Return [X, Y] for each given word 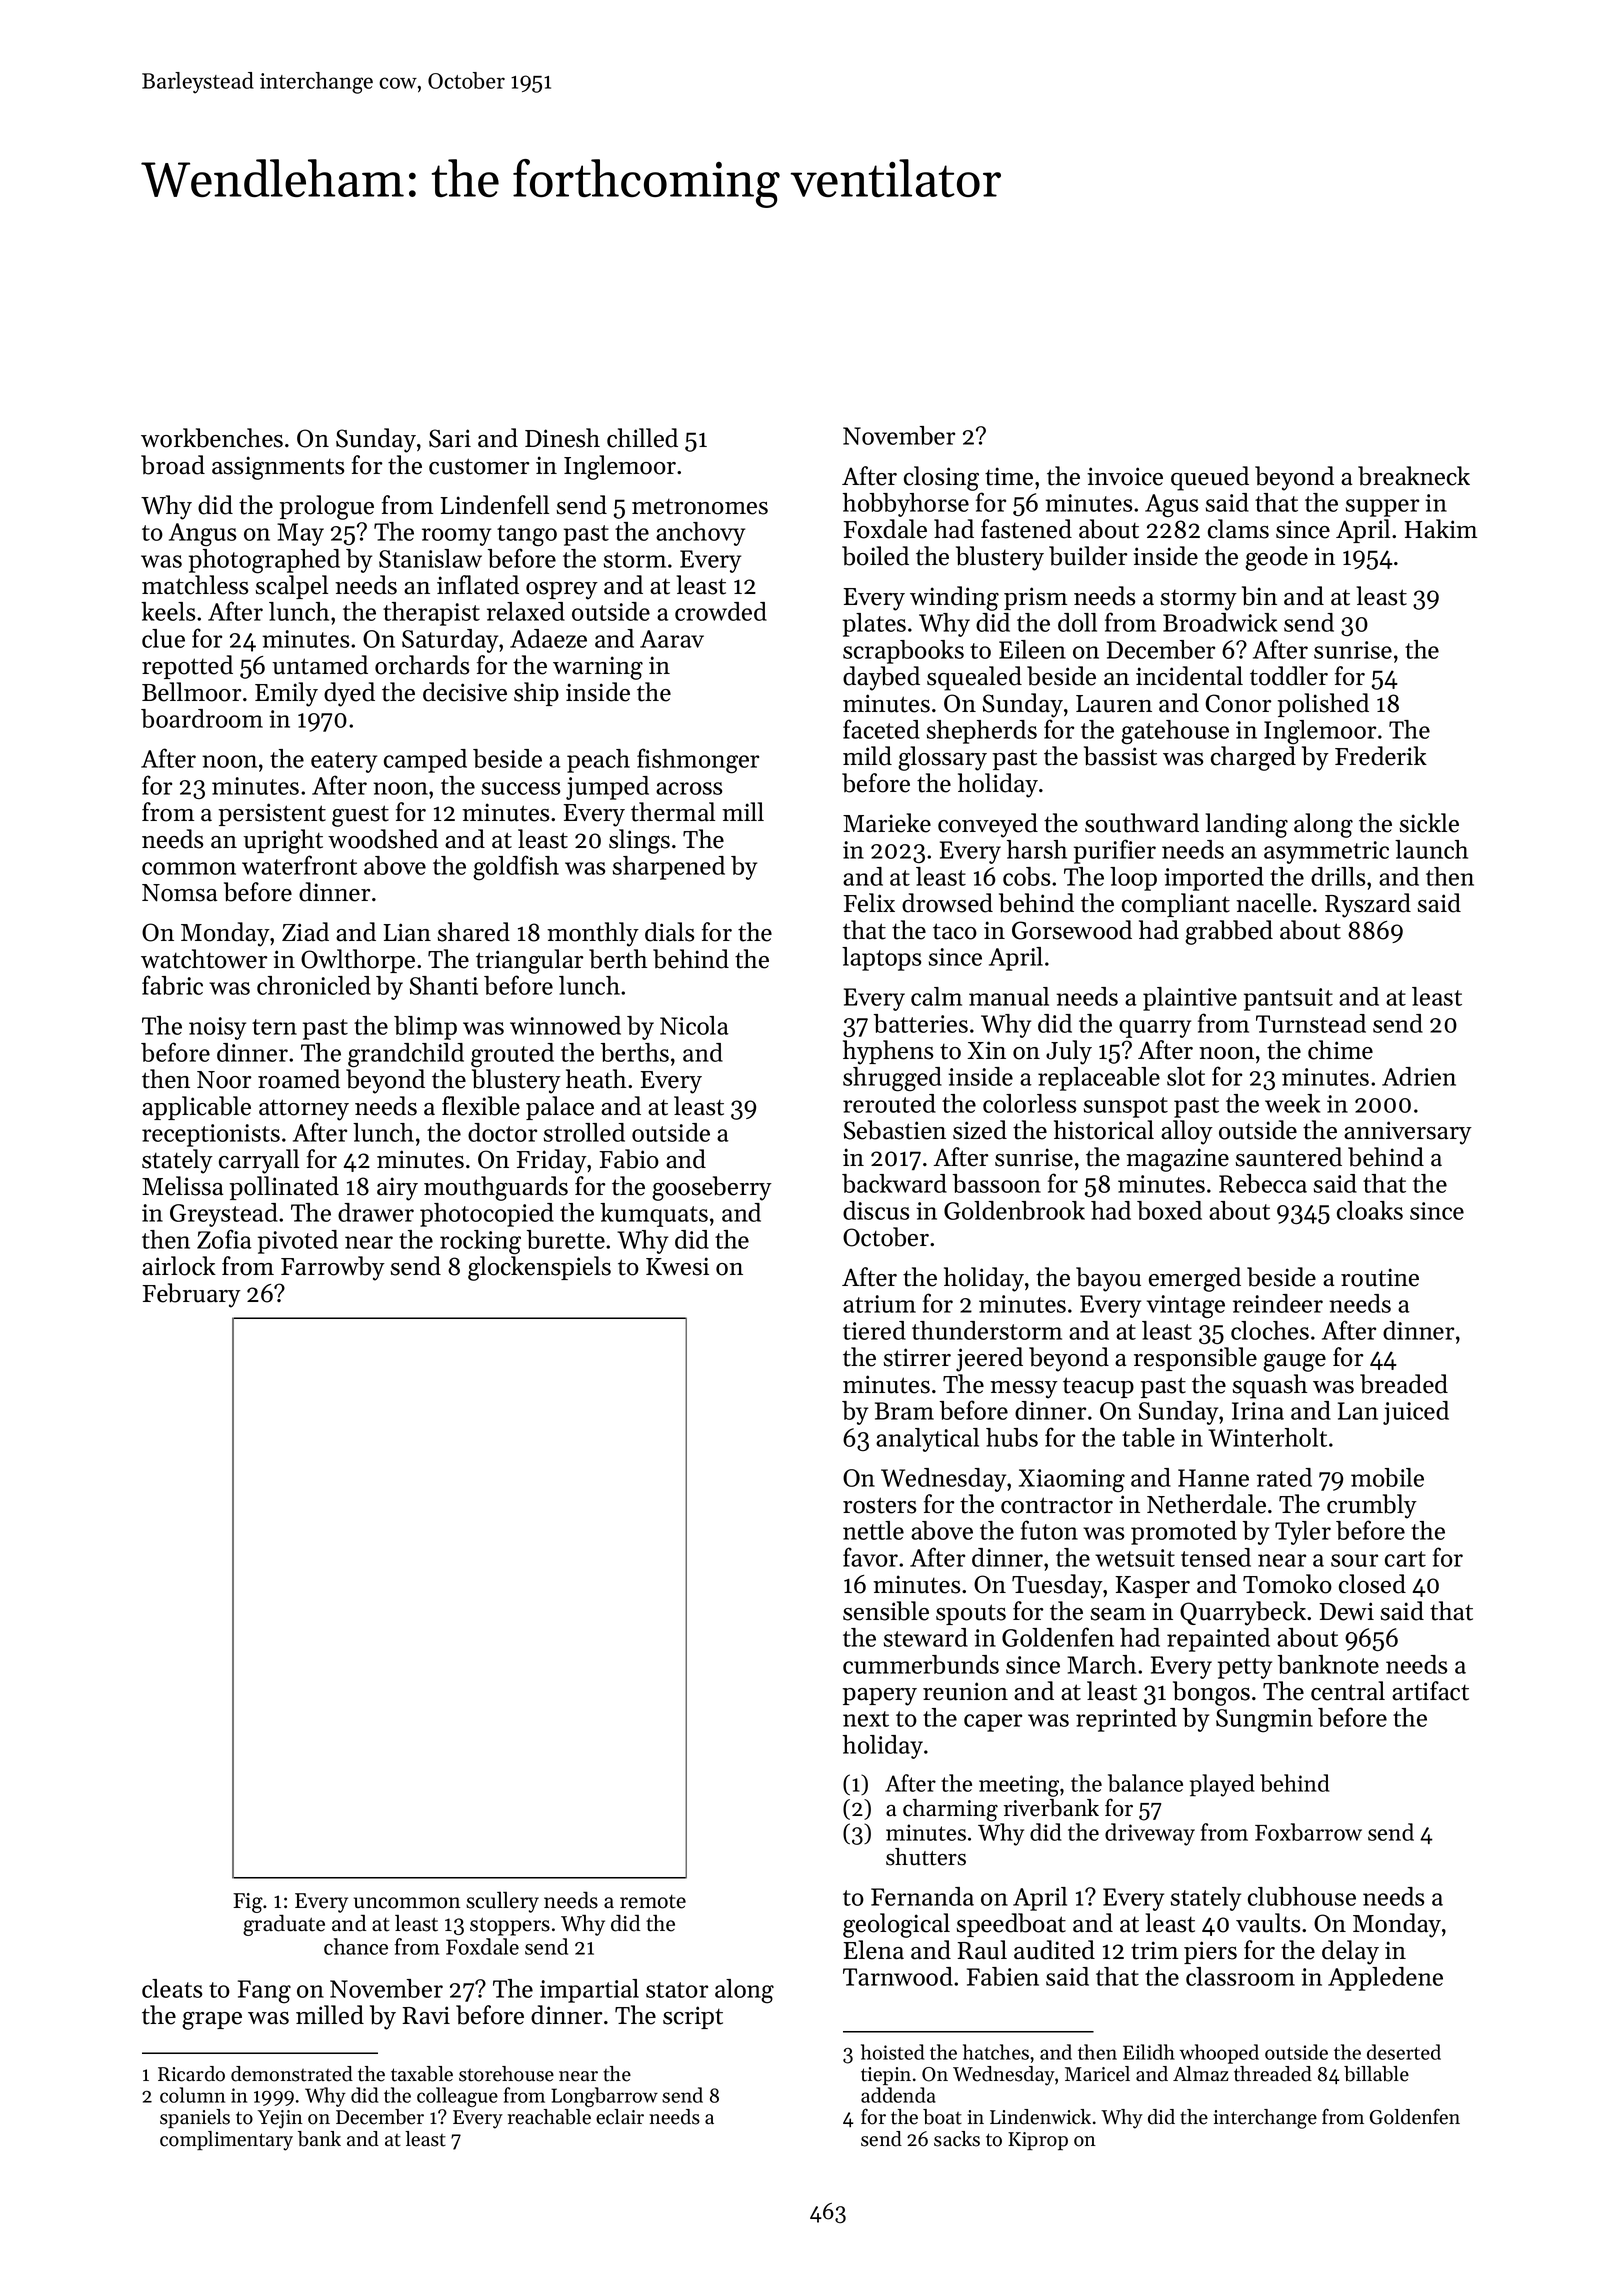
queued [1210, 478]
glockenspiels [539, 1268]
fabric [172, 985]
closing [941, 478]
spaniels [195, 2118]
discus [876, 1210]
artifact [1430, 1691]
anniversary [1408, 1133]
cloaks [1370, 1210]
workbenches [212, 438]
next [866, 1719]
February [191, 1295]
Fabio [629, 1159]
